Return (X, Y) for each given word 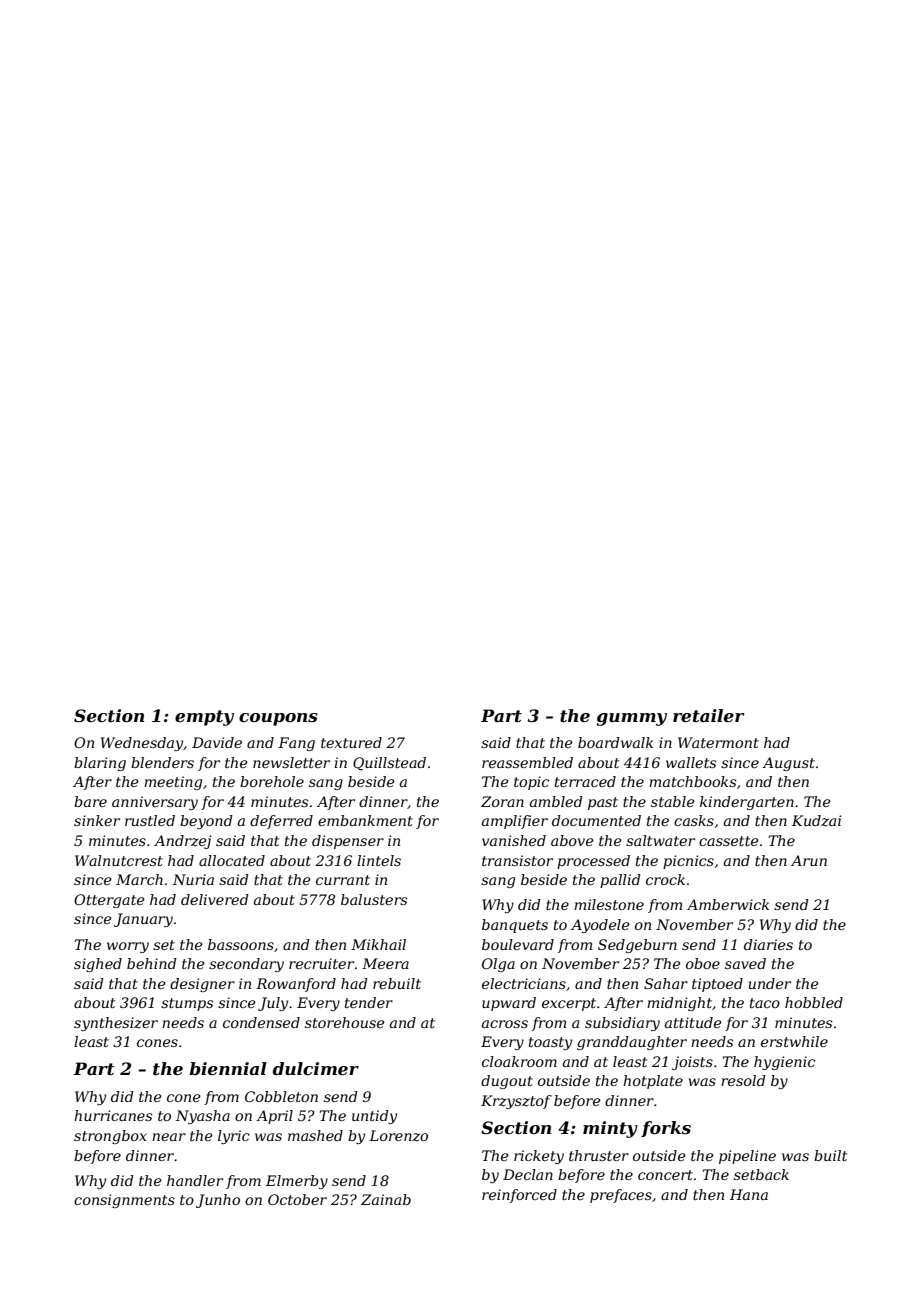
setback (761, 1174)
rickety (539, 1157)
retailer (709, 715)
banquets (515, 926)
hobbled (814, 1002)
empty (204, 718)
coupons (278, 719)
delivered (215, 899)
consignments (124, 1201)
